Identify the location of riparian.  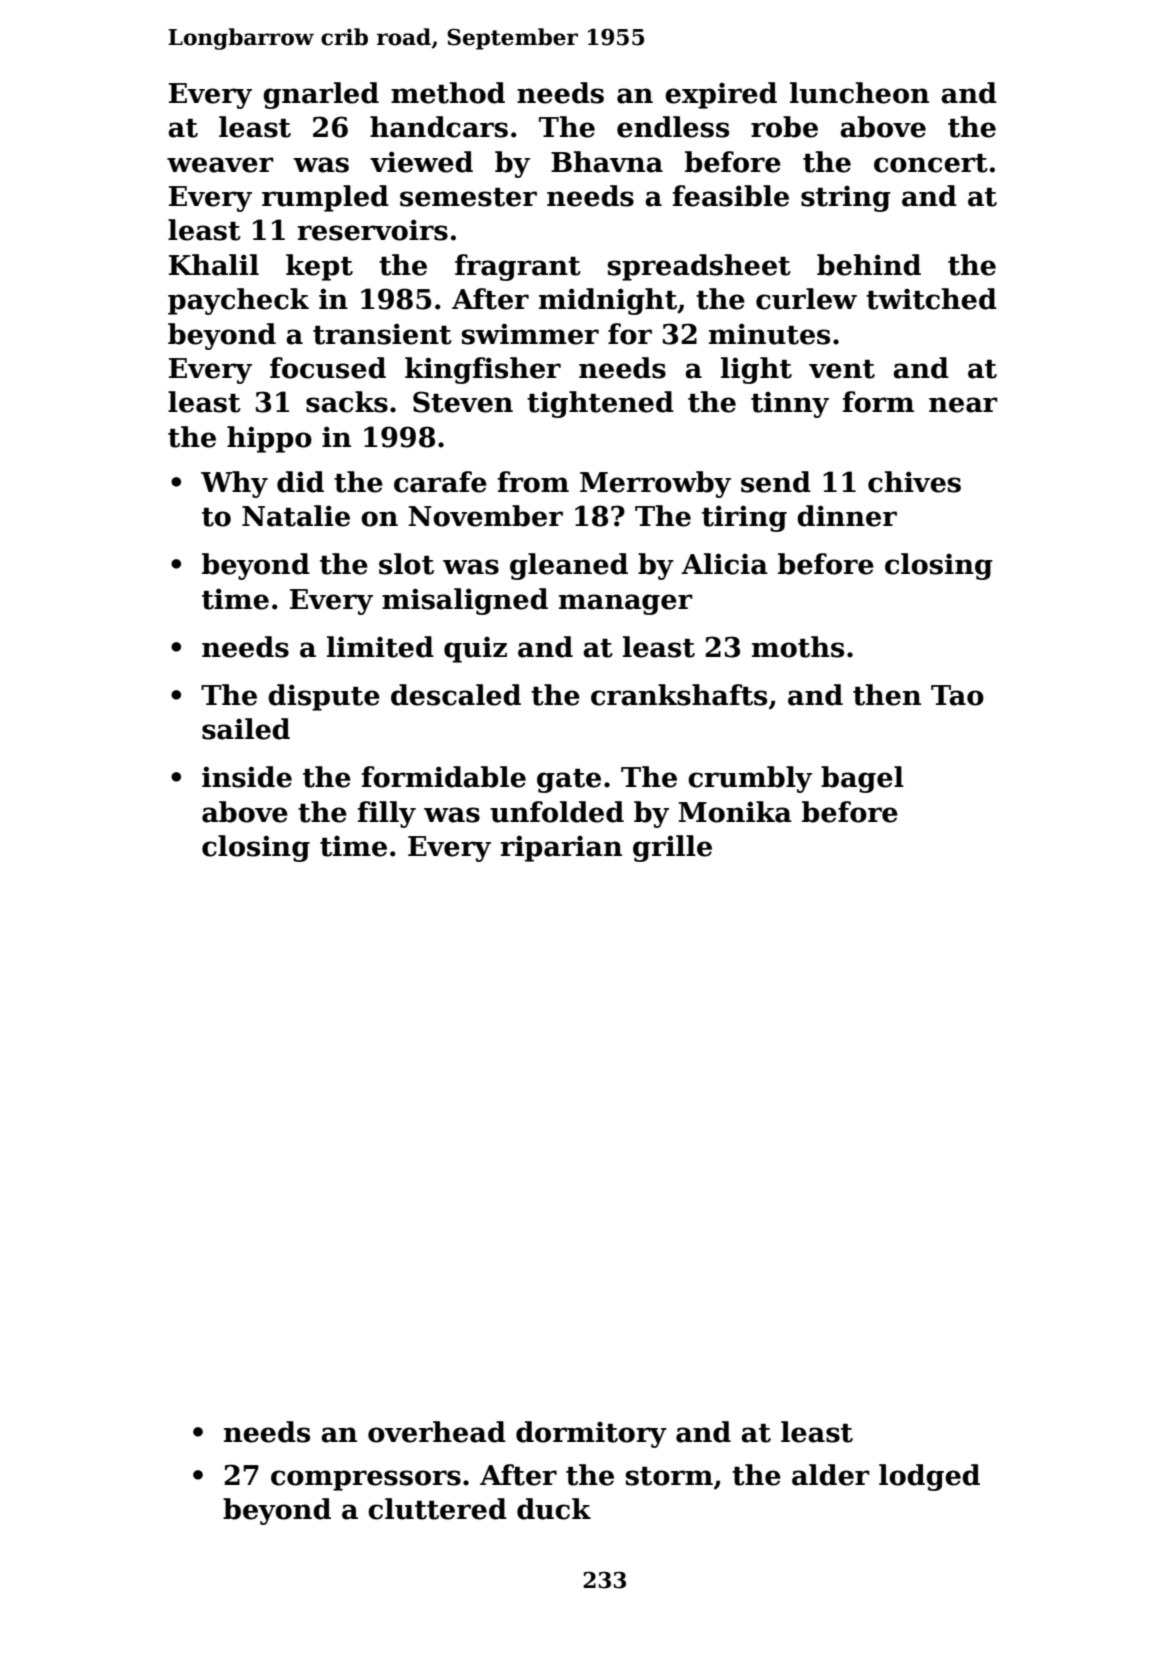
(561, 848).
